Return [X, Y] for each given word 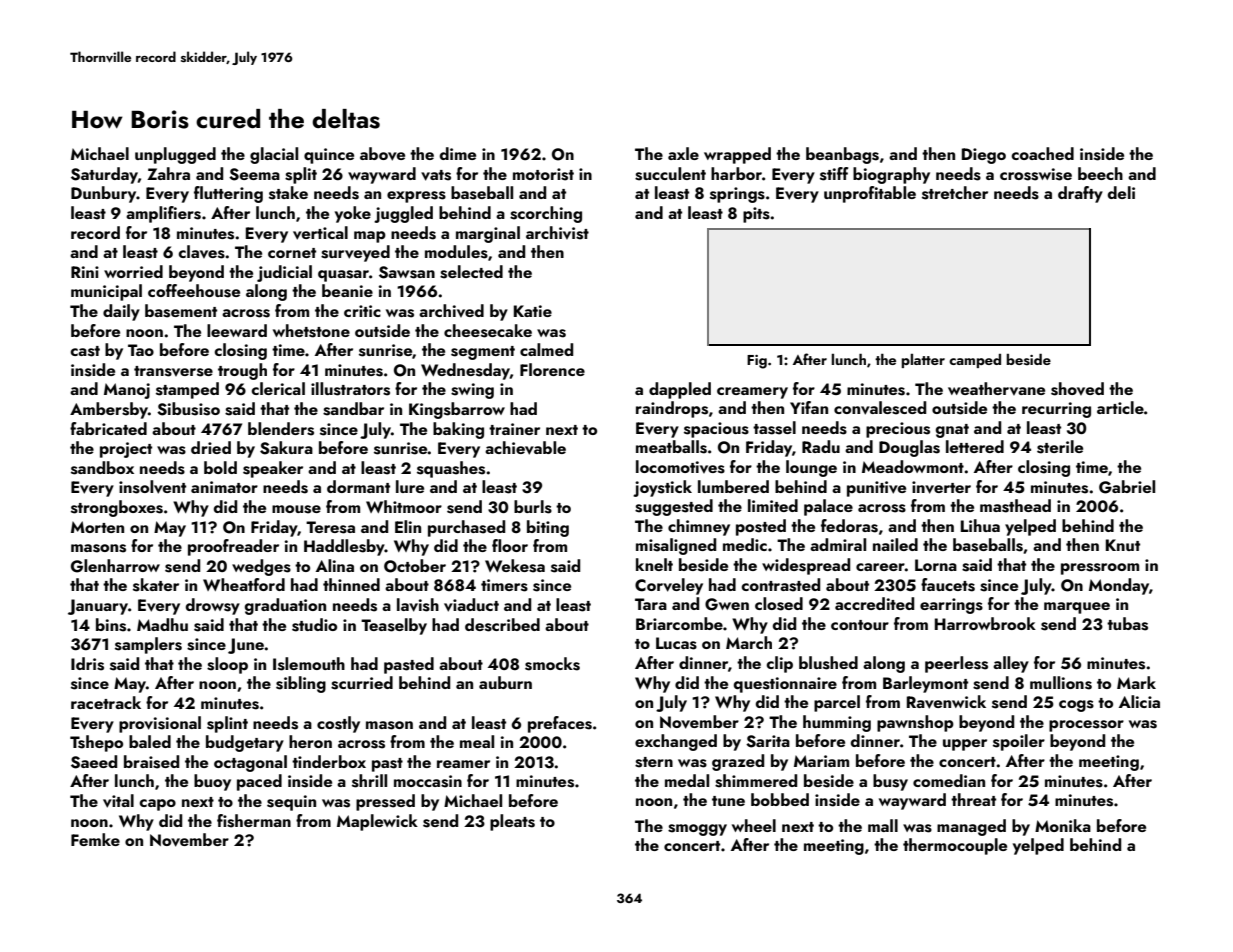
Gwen [727, 604]
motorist [543, 174]
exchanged [676, 742]
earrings [951, 606]
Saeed [94, 762]
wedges [261, 567]
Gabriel [1127, 487]
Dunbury [104, 194]
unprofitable [870, 194]
